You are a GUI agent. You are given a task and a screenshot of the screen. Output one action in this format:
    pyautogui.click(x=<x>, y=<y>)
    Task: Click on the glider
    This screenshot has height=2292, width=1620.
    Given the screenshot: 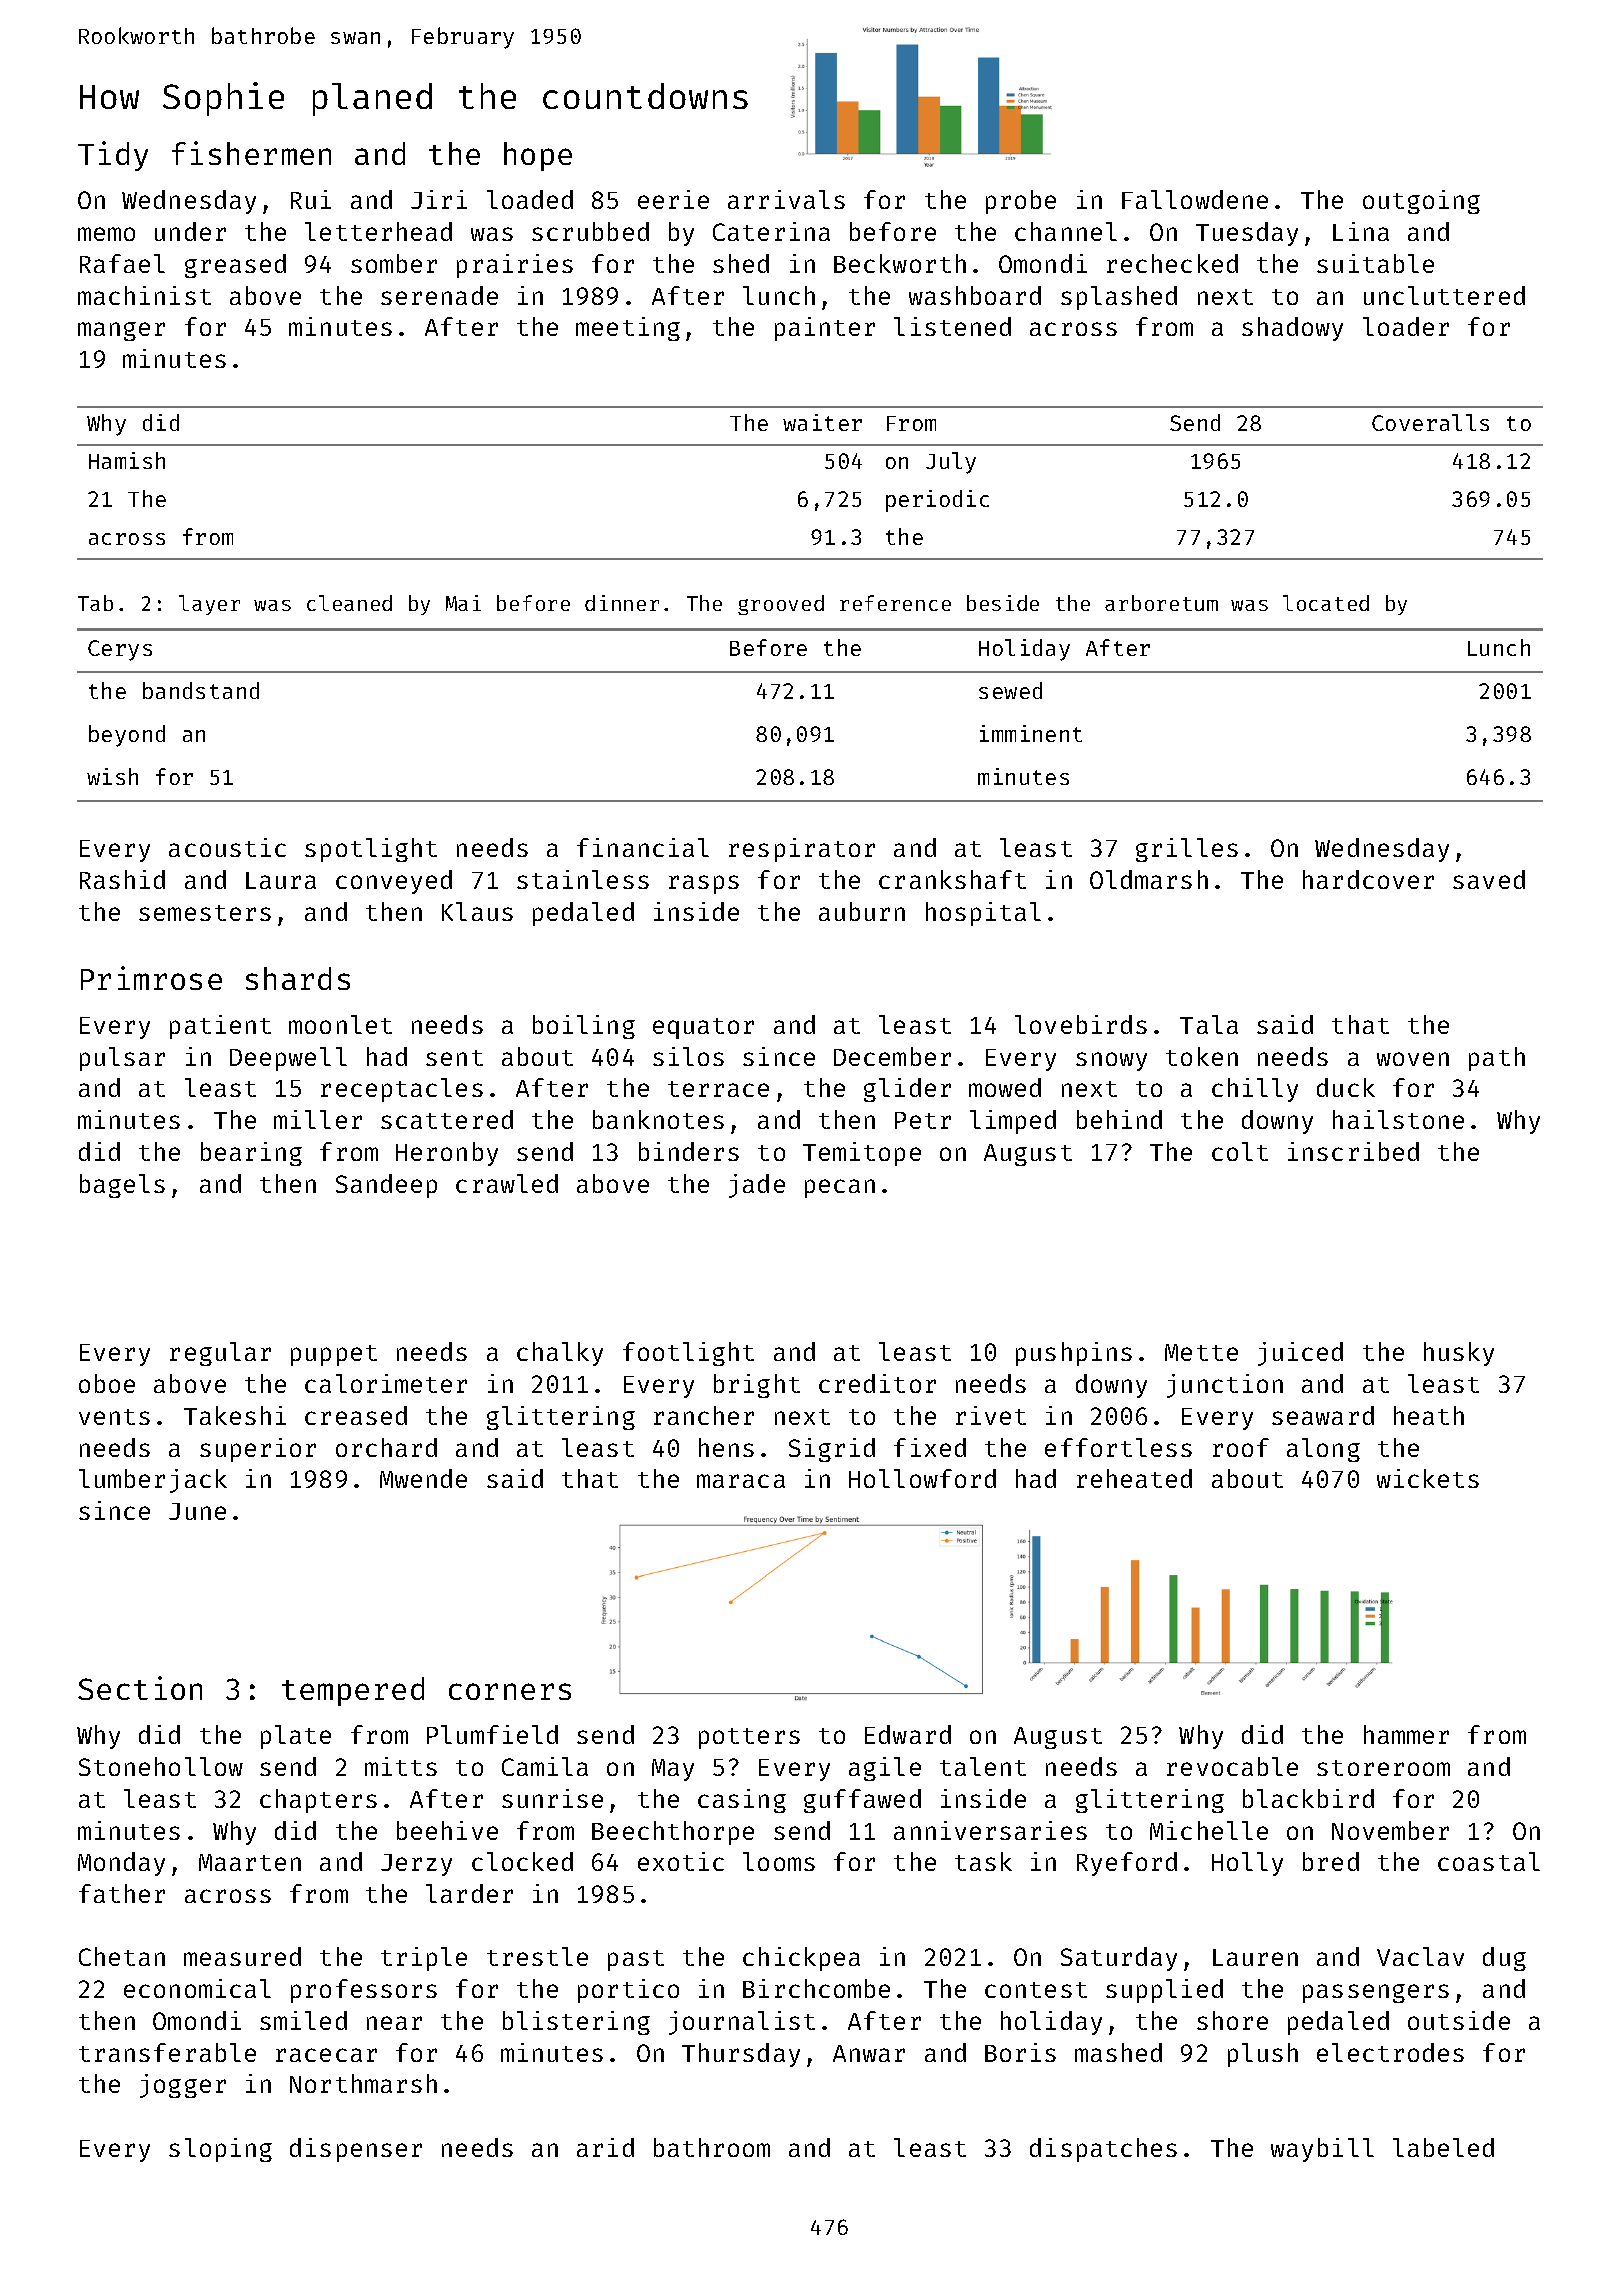 What is the action you would take?
    pyautogui.click(x=907, y=1090)
